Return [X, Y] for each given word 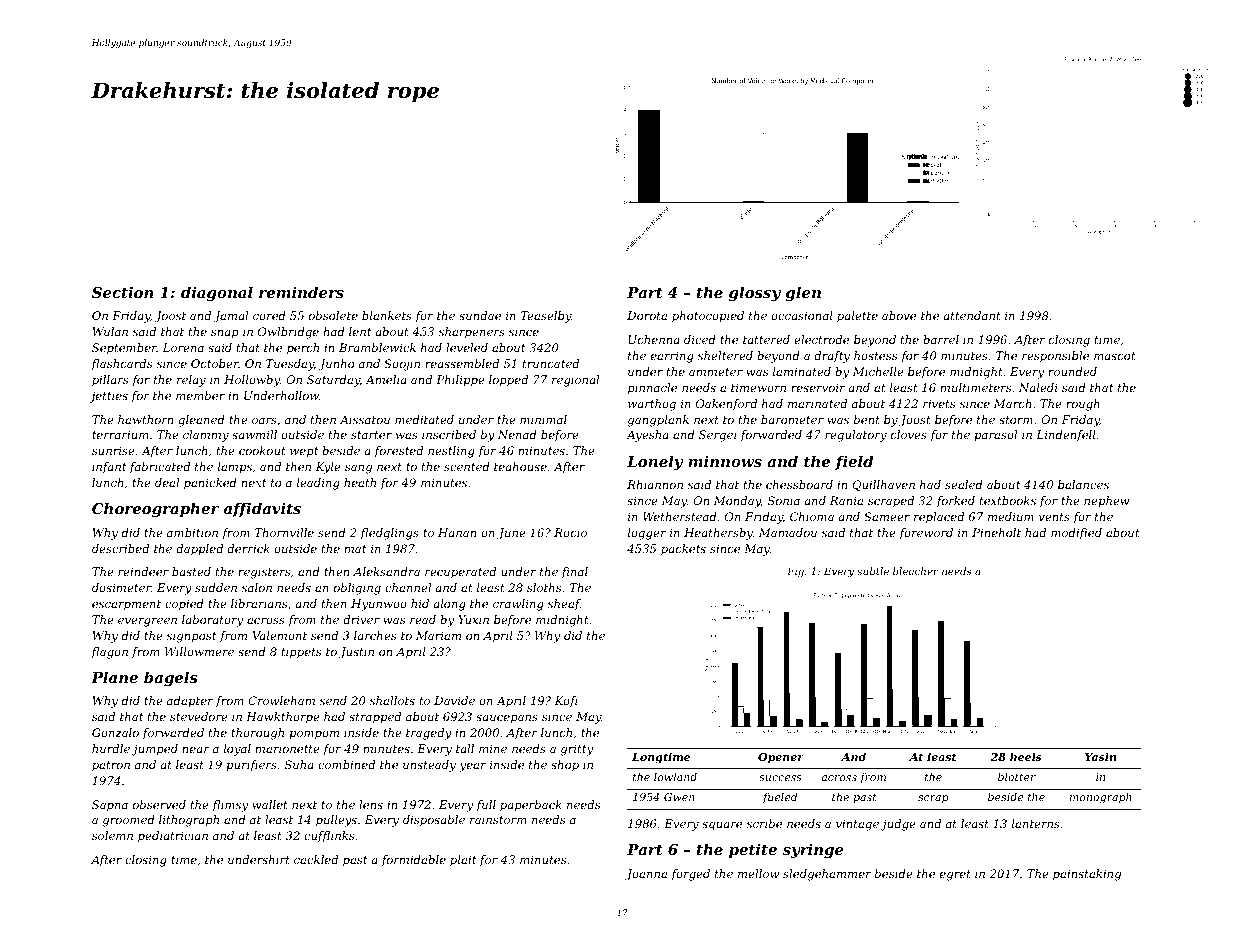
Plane [114, 677]
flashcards [121, 365]
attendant [972, 315]
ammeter [716, 372]
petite [753, 851]
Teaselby [546, 317]
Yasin [1100, 756]
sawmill [254, 434]
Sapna [110, 806]
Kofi [566, 701]
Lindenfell [1066, 435]
